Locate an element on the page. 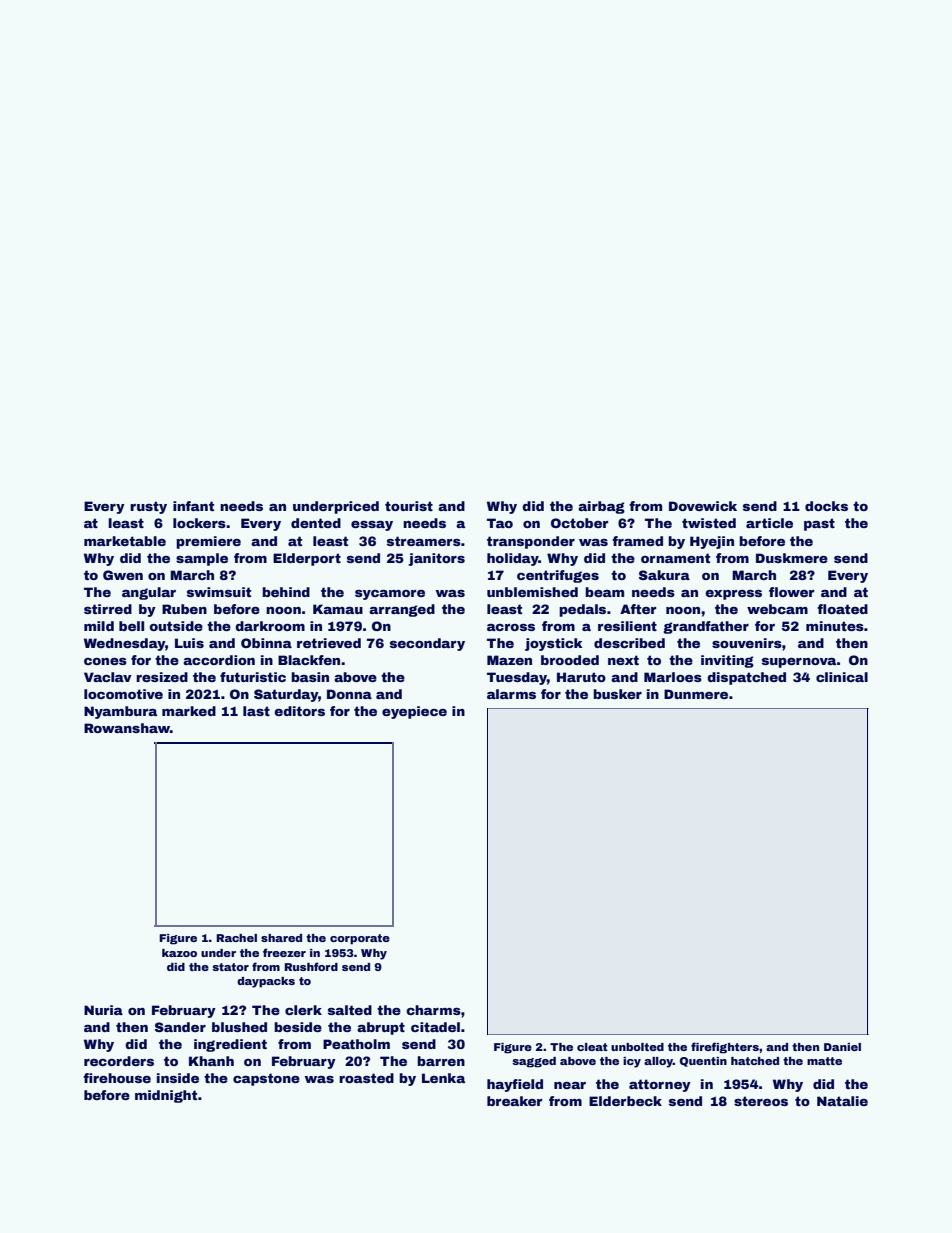 The image size is (952, 1233). rusty is located at coordinates (148, 507).
